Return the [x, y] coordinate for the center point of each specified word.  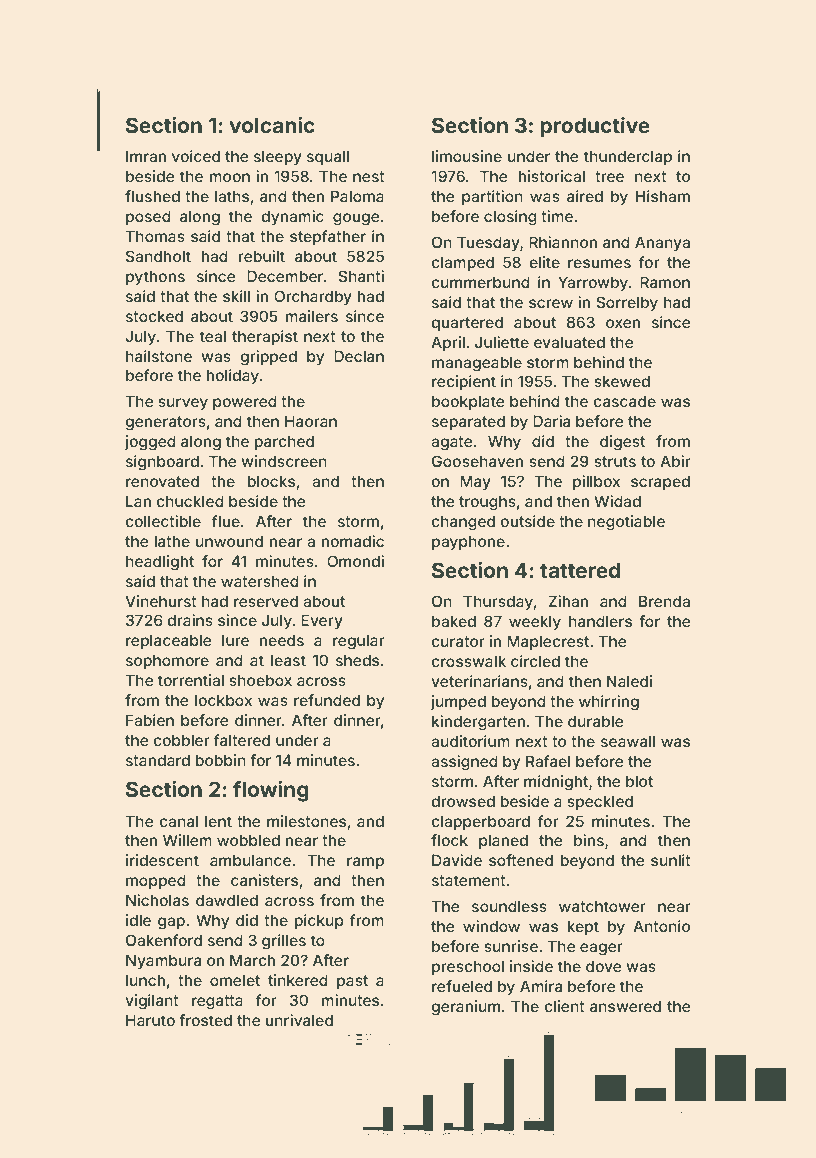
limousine [467, 156]
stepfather [328, 237]
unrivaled [299, 1020]
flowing [271, 791]
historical [552, 176]
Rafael [548, 761]
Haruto [150, 1020]
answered [625, 1006]
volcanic [272, 125]
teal [213, 336]
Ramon [665, 282]
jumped [458, 702]
